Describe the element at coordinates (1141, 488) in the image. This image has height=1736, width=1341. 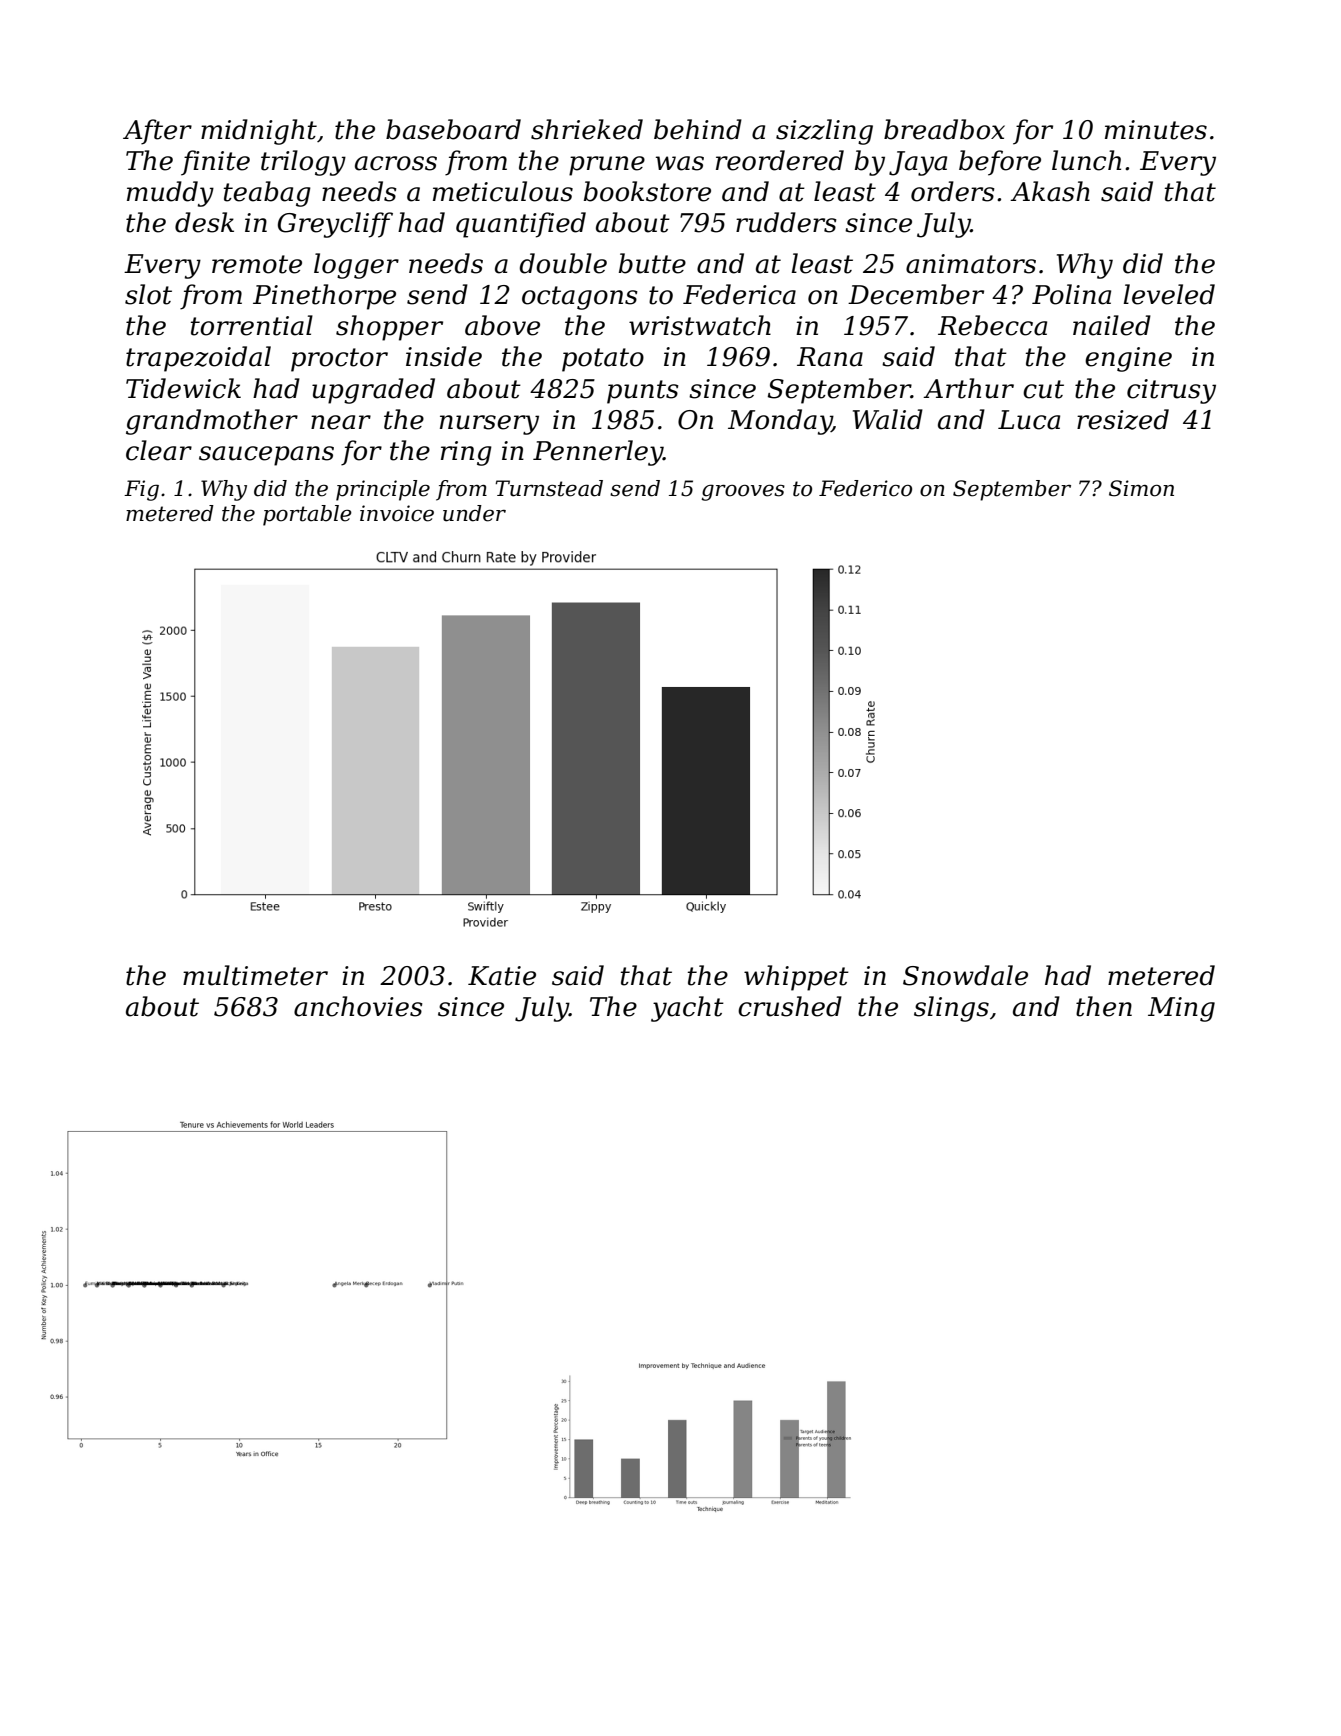
I see `Simon` at that location.
